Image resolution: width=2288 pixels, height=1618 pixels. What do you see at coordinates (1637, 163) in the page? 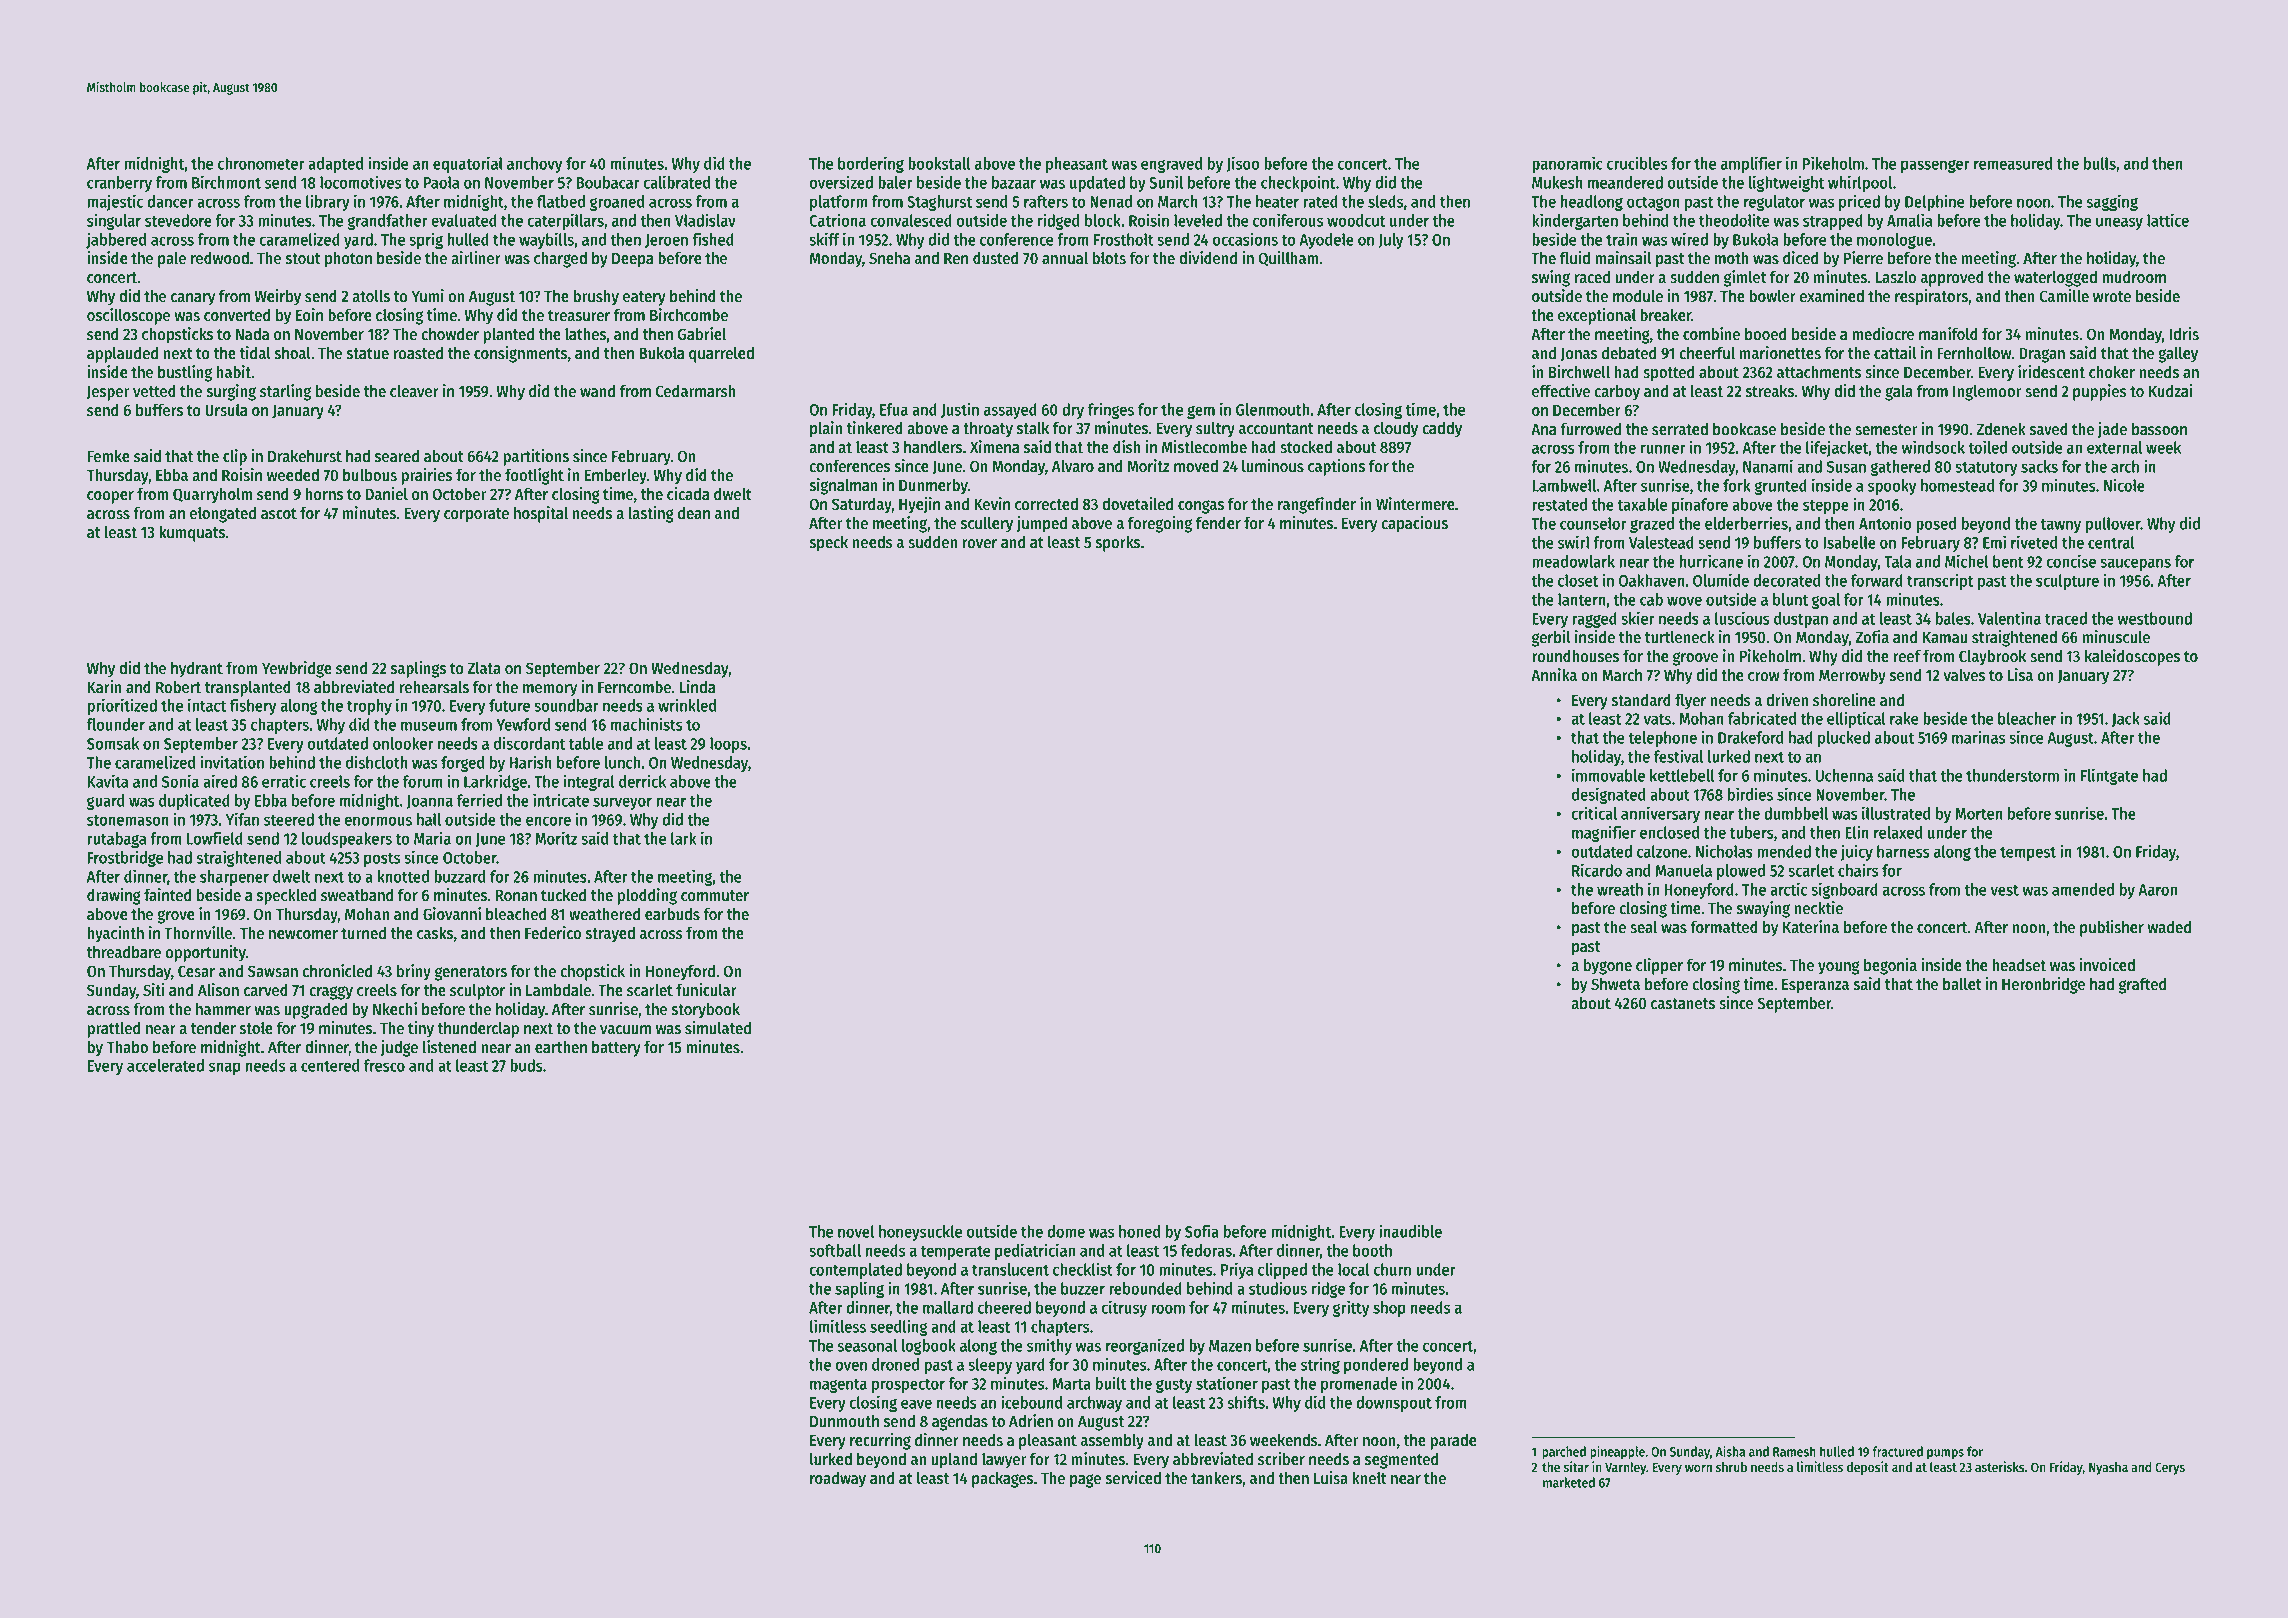
I see `crucibles` at bounding box center [1637, 163].
